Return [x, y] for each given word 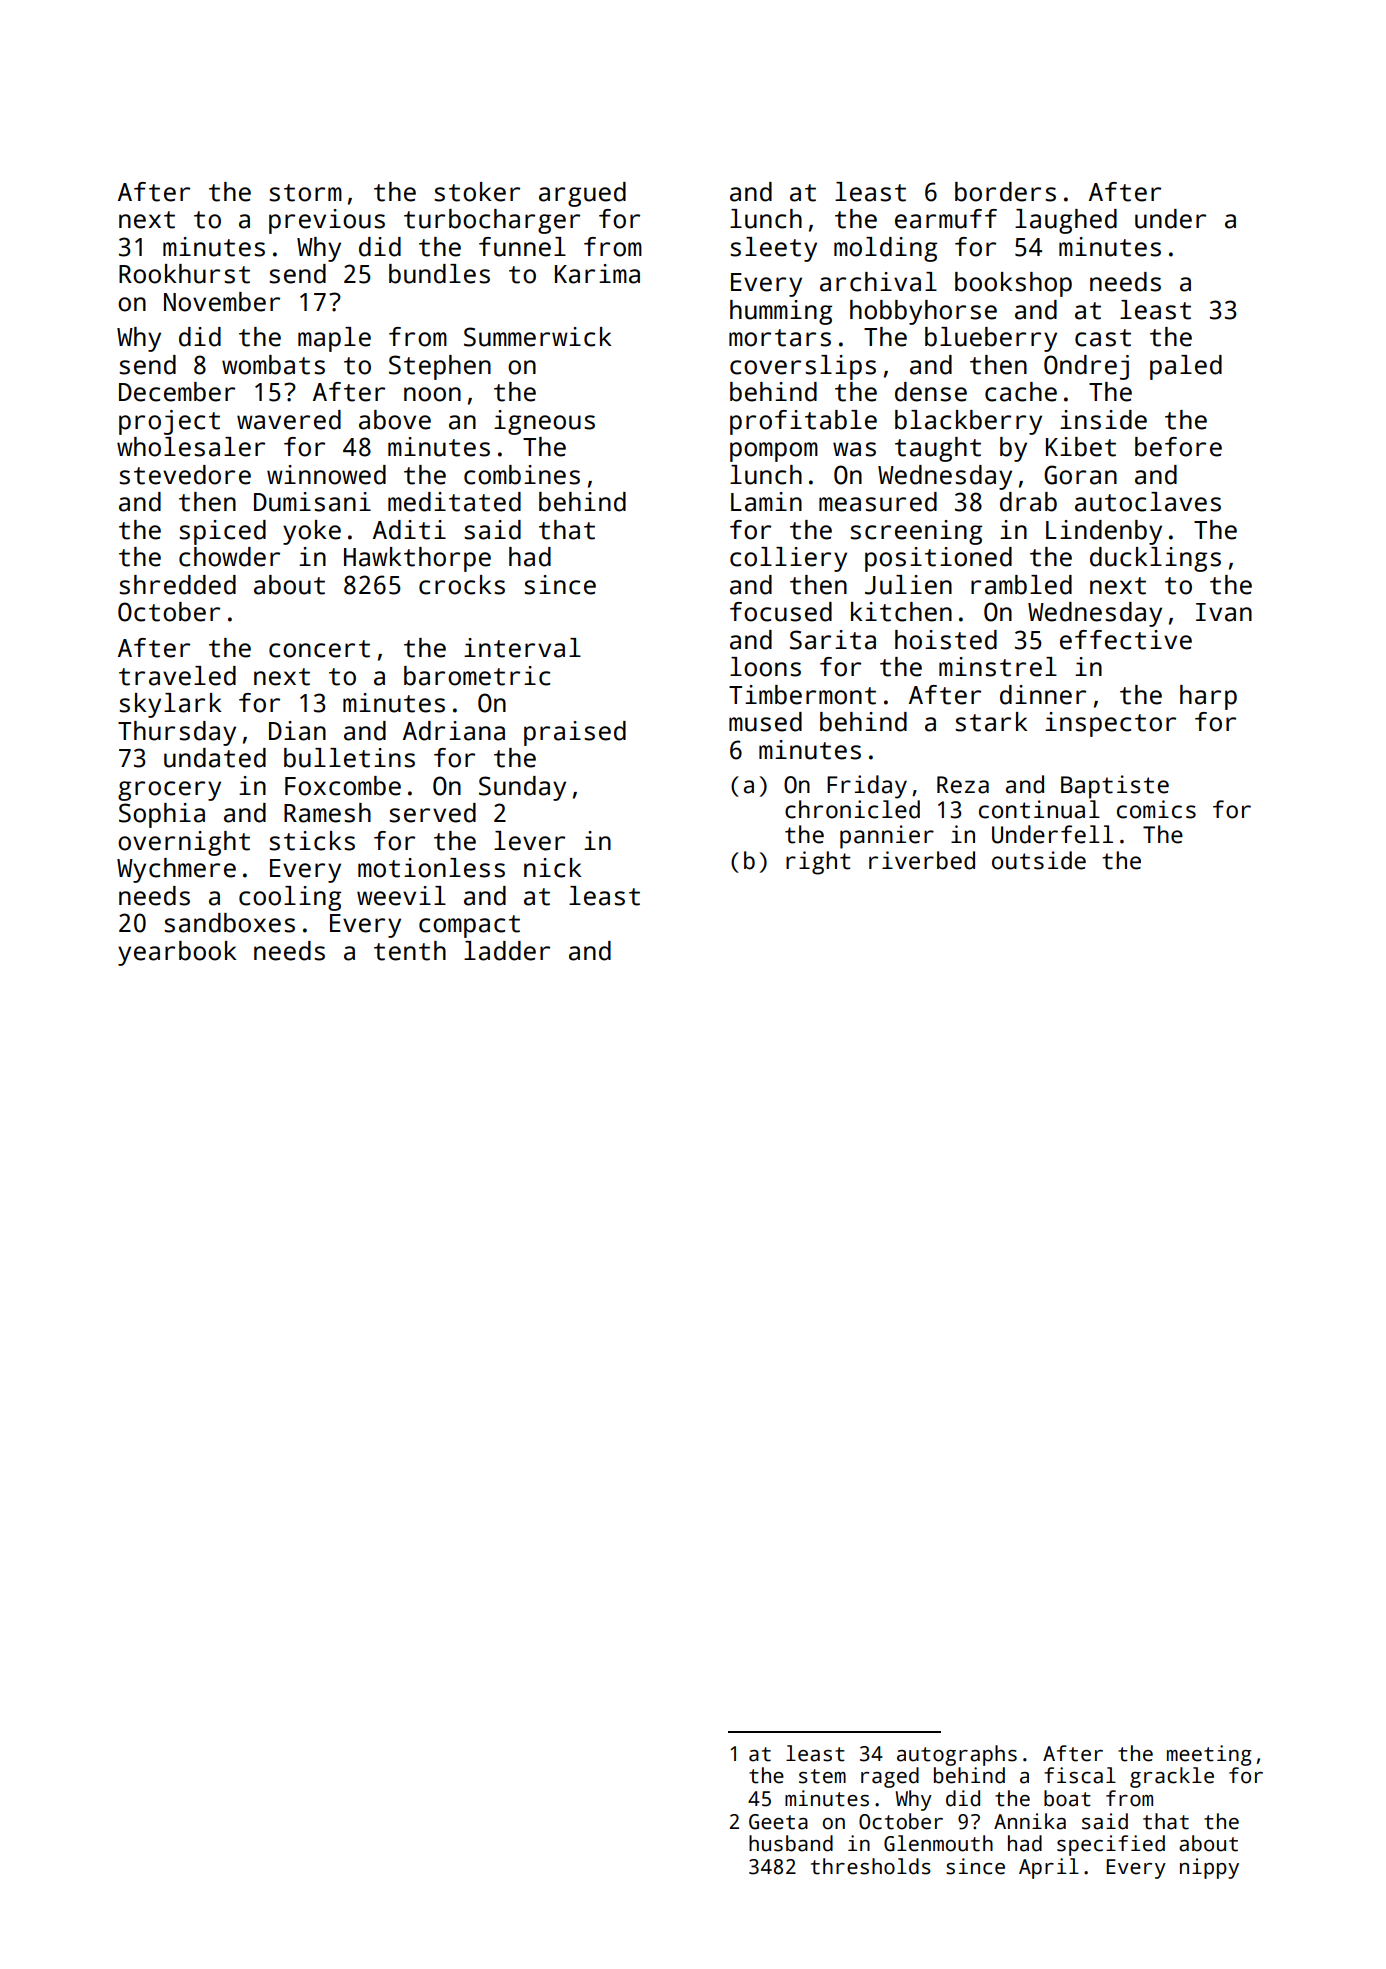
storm [305, 193]
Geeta [778, 1822]
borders [1005, 192]
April [1049, 1868]
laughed [1066, 221]
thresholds [871, 1866]
